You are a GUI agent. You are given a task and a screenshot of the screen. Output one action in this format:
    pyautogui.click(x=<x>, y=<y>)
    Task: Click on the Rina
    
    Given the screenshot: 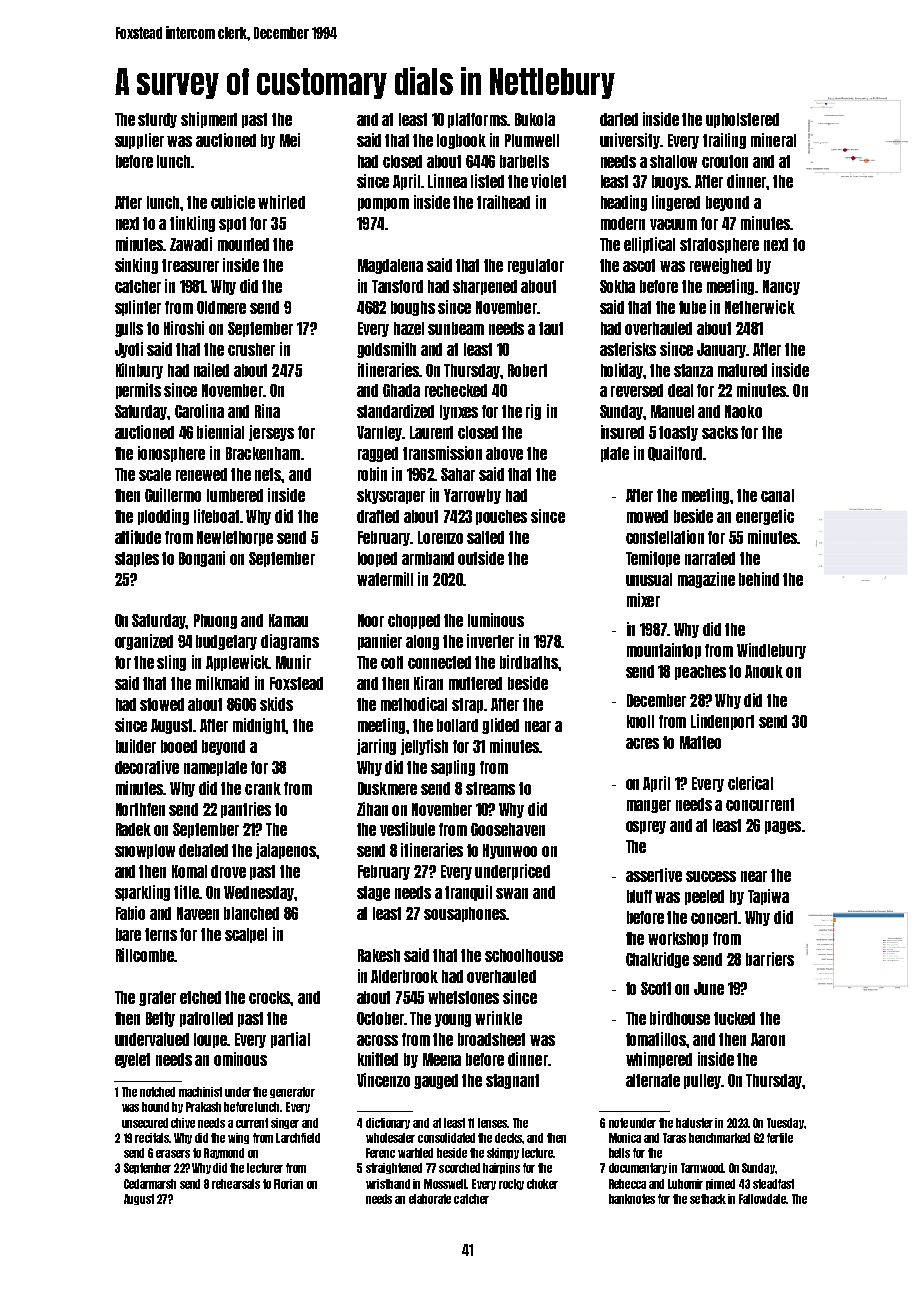 What is the action you would take?
    pyautogui.click(x=267, y=411)
